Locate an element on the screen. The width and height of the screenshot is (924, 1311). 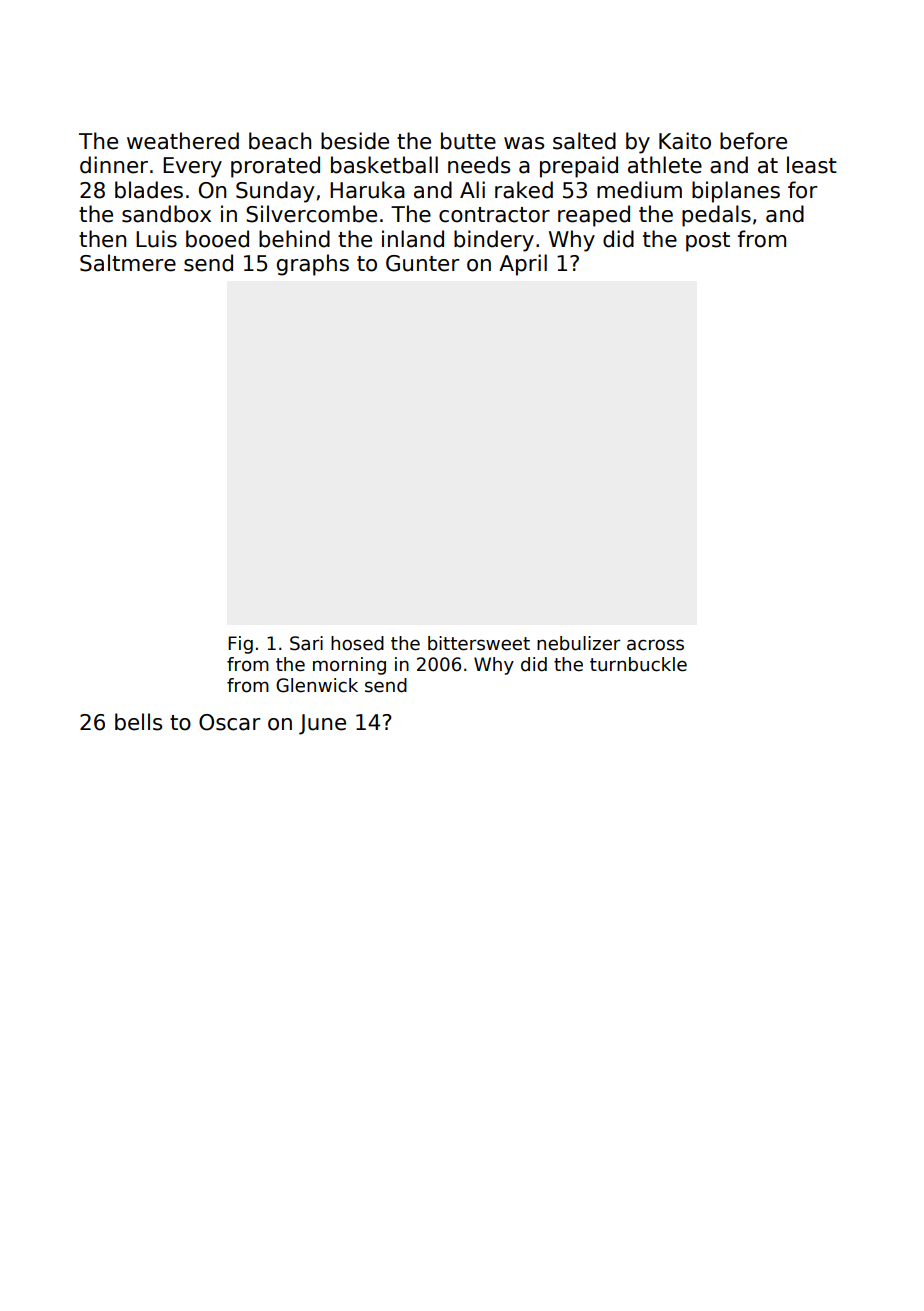
bittersweet is located at coordinates (479, 643).
